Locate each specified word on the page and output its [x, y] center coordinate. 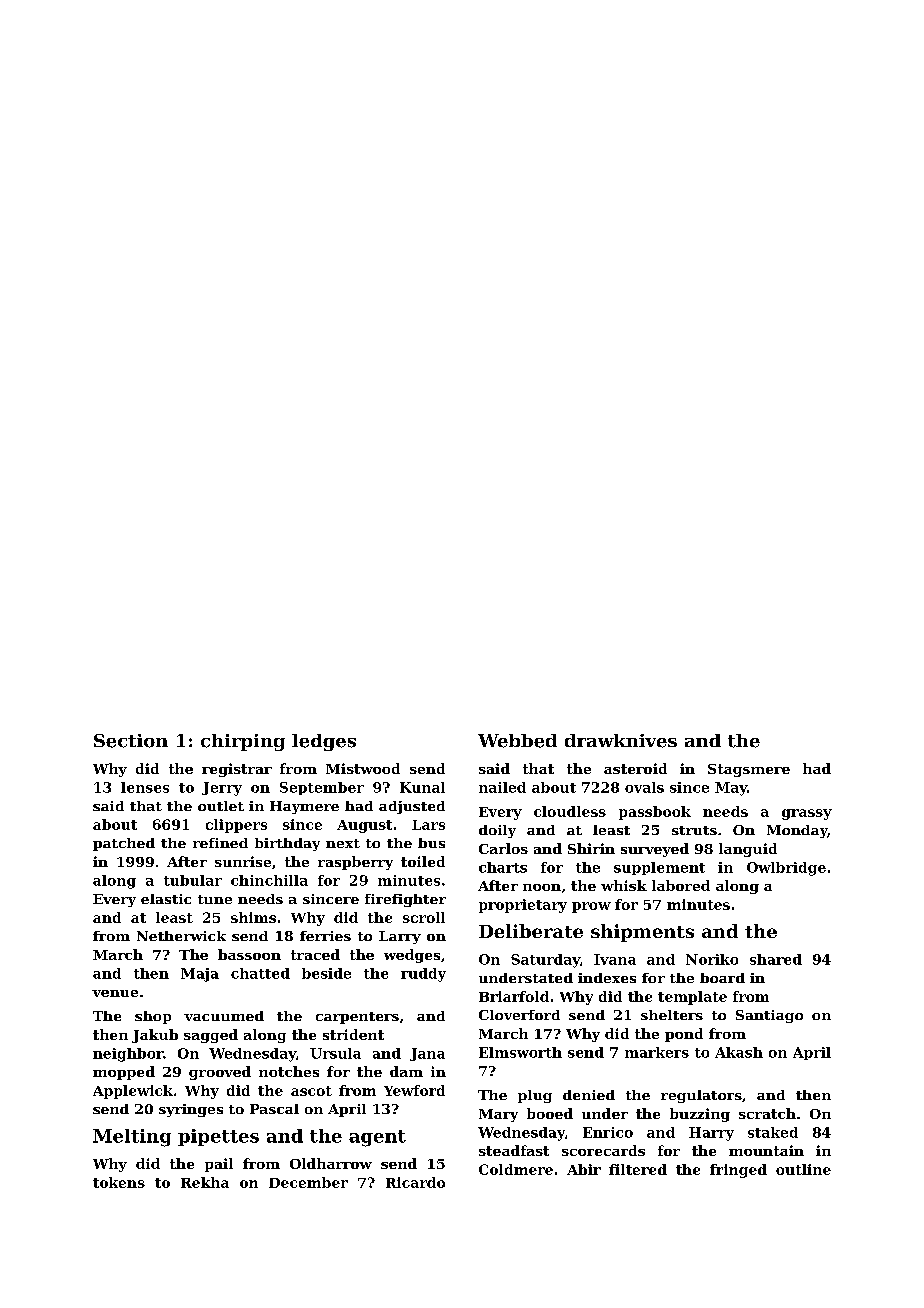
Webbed [517, 741]
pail [219, 1165]
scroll [424, 917]
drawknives [621, 741]
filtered [638, 1169]
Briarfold [514, 996]
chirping [243, 742]
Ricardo [415, 1182]
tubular [193, 880]
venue [115, 993]
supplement [659, 868]
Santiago [769, 1016]
